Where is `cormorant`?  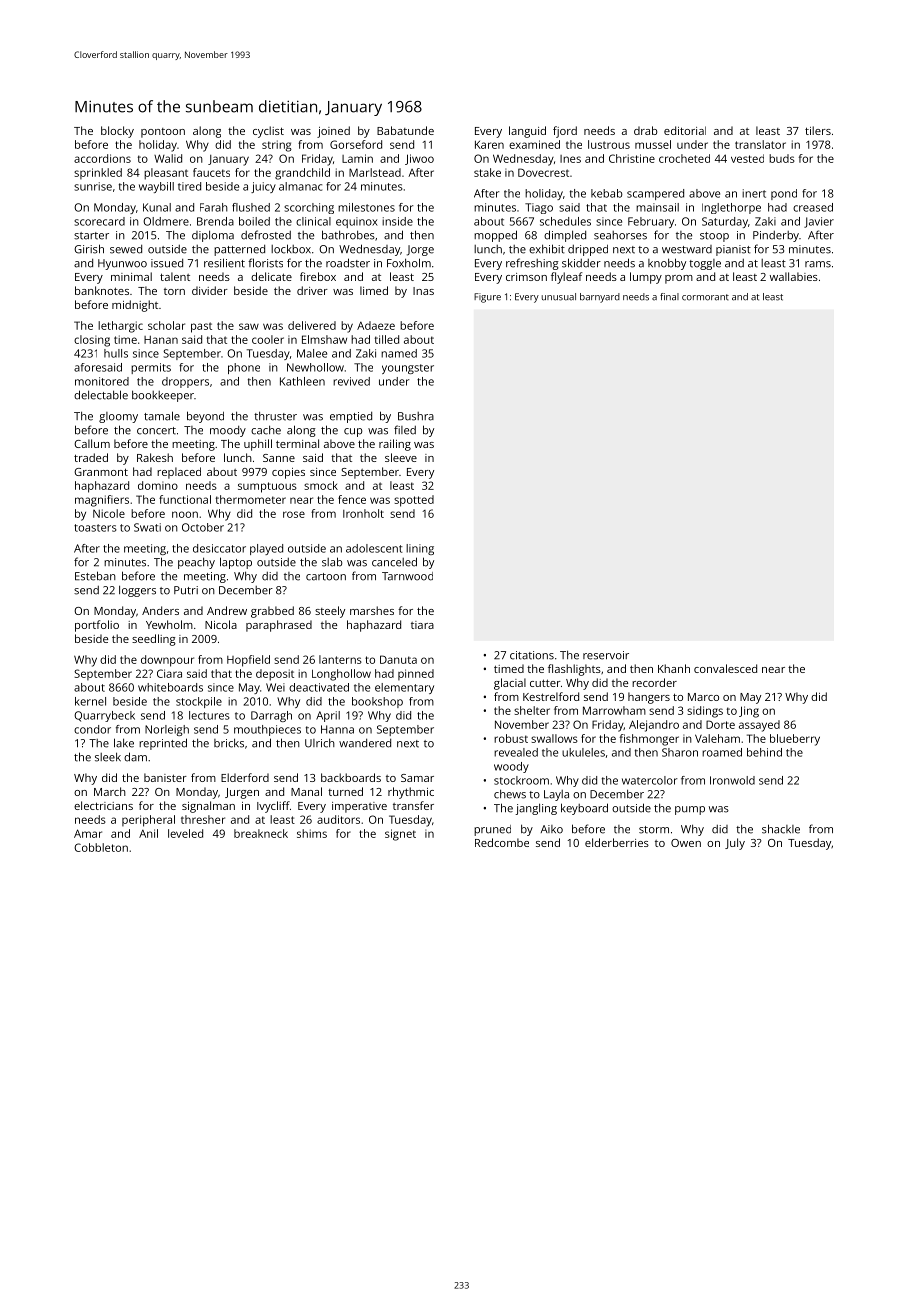
cormorant is located at coordinates (705, 297).
